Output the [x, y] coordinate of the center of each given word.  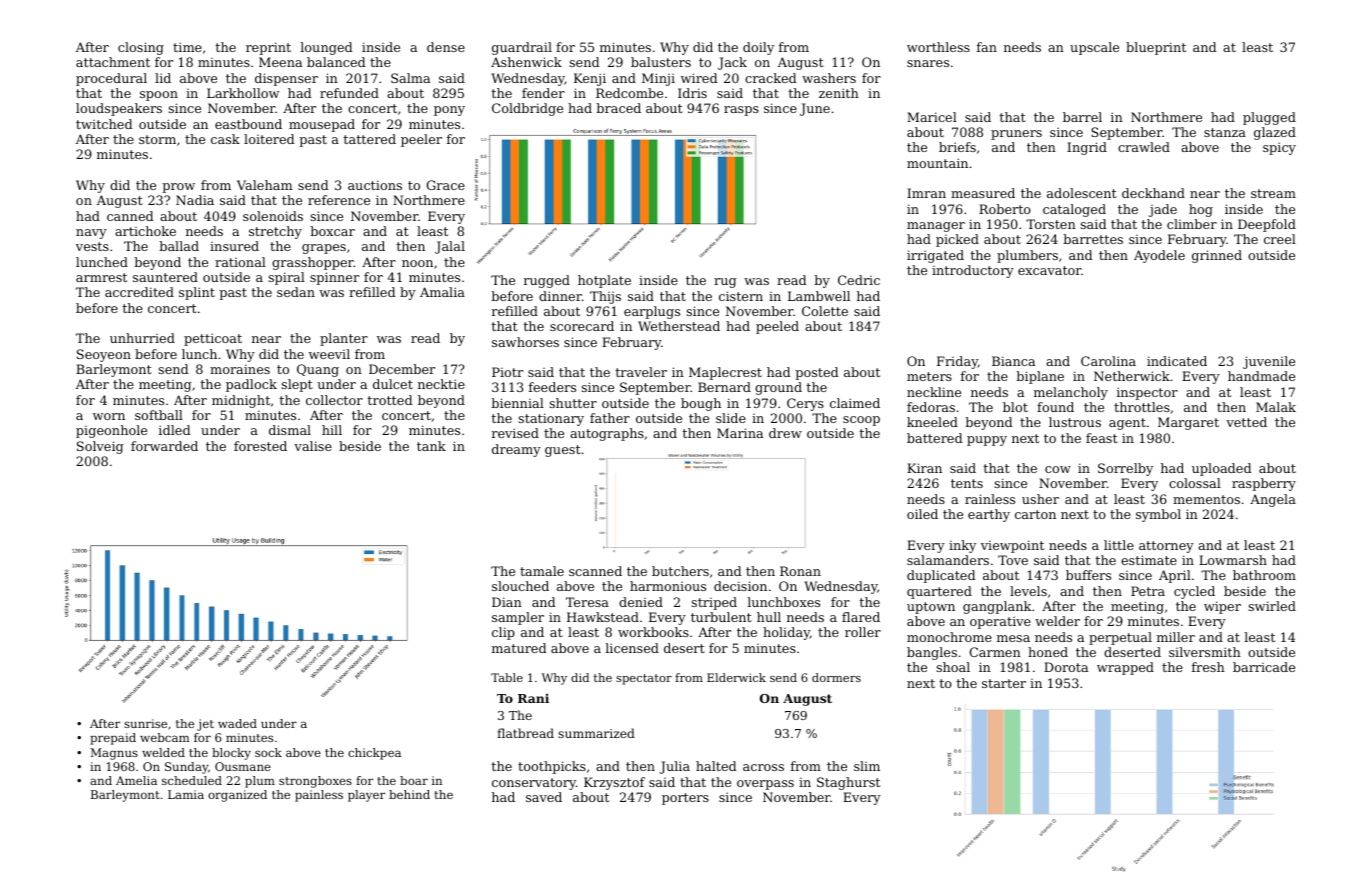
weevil [329, 354]
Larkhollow [243, 93]
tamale [542, 571]
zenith [839, 93]
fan [987, 47]
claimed [855, 403]
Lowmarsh [1233, 560]
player [366, 796]
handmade [1261, 376]
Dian [507, 602]
